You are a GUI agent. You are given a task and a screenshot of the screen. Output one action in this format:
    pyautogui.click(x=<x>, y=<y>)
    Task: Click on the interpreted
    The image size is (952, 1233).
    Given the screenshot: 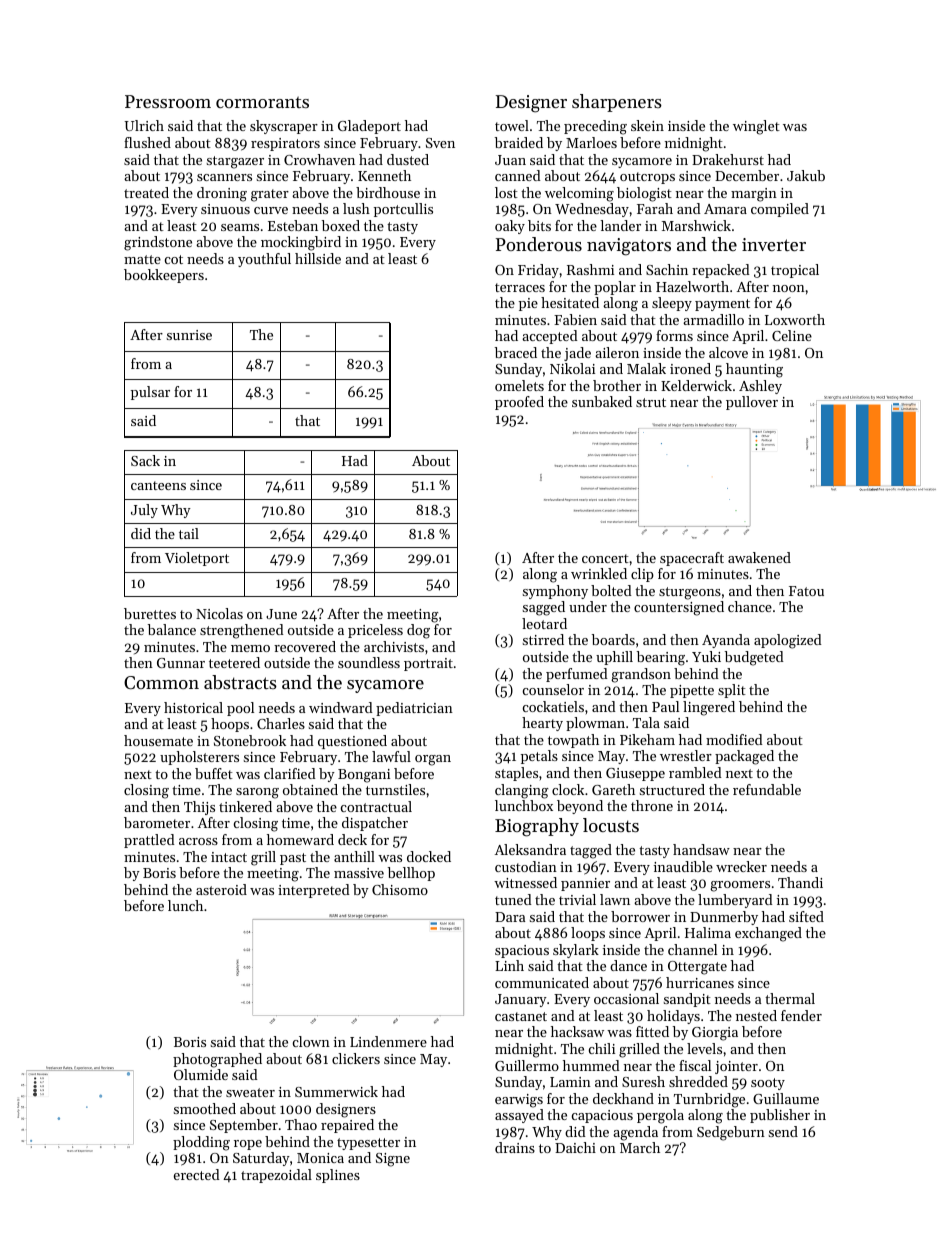 What is the action you would take?
    pyautogui.click(x=314, y=891)
